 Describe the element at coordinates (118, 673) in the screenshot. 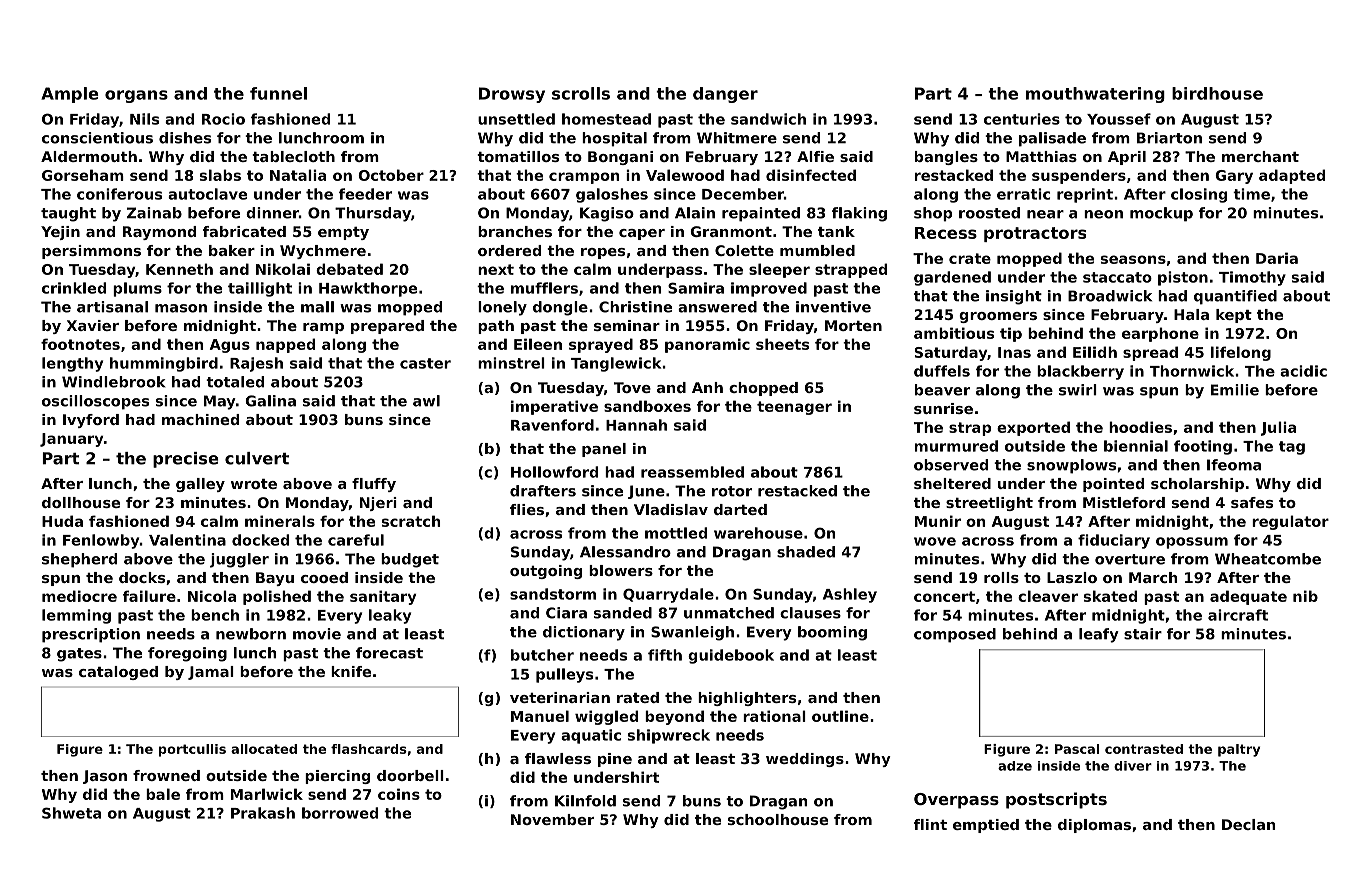

I see `cataloged` at that location.
